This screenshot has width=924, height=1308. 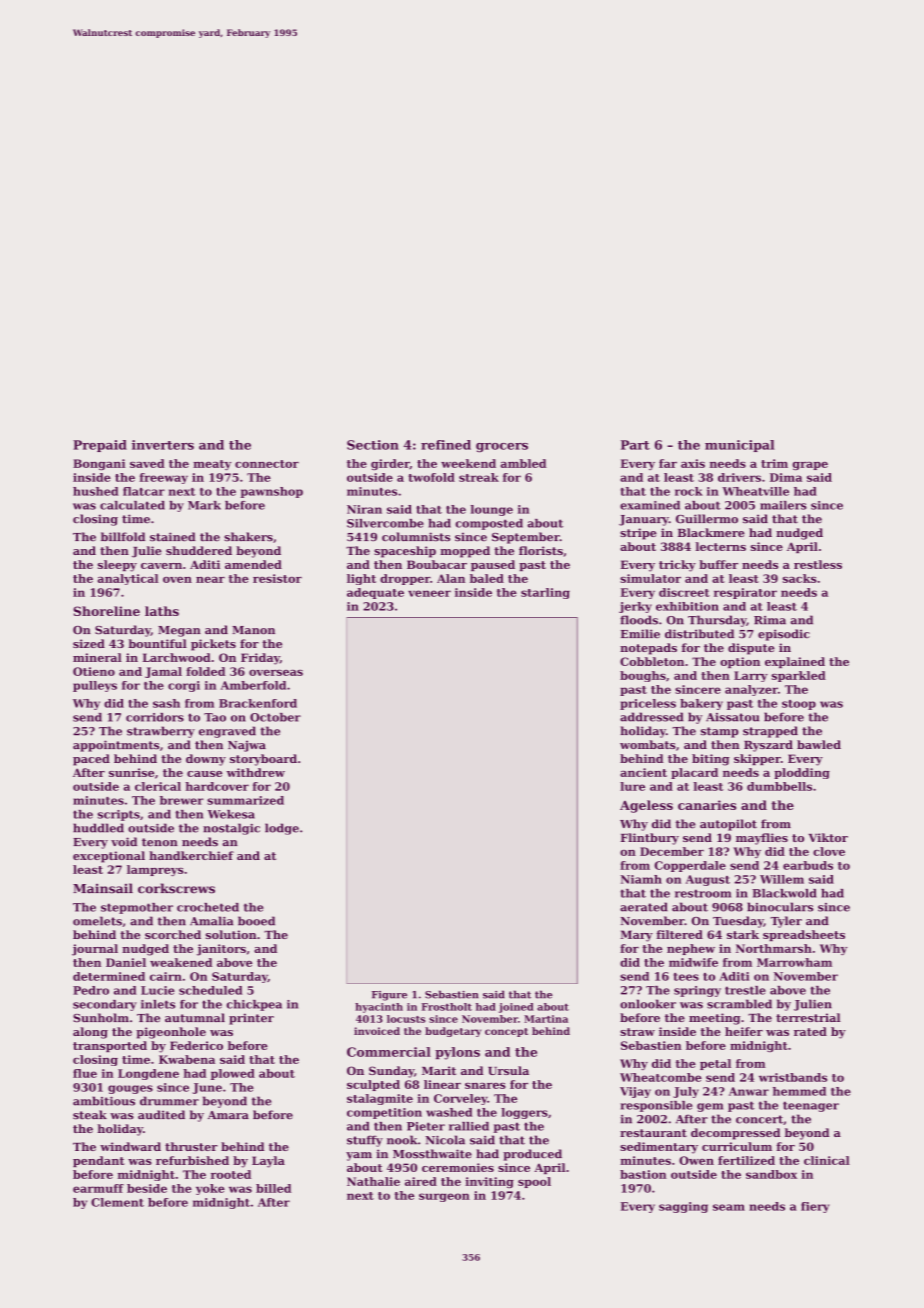 What do you see at coordinates (267, 464) in the screenshot?
I see `connector` at bounding box center [267, 464].
